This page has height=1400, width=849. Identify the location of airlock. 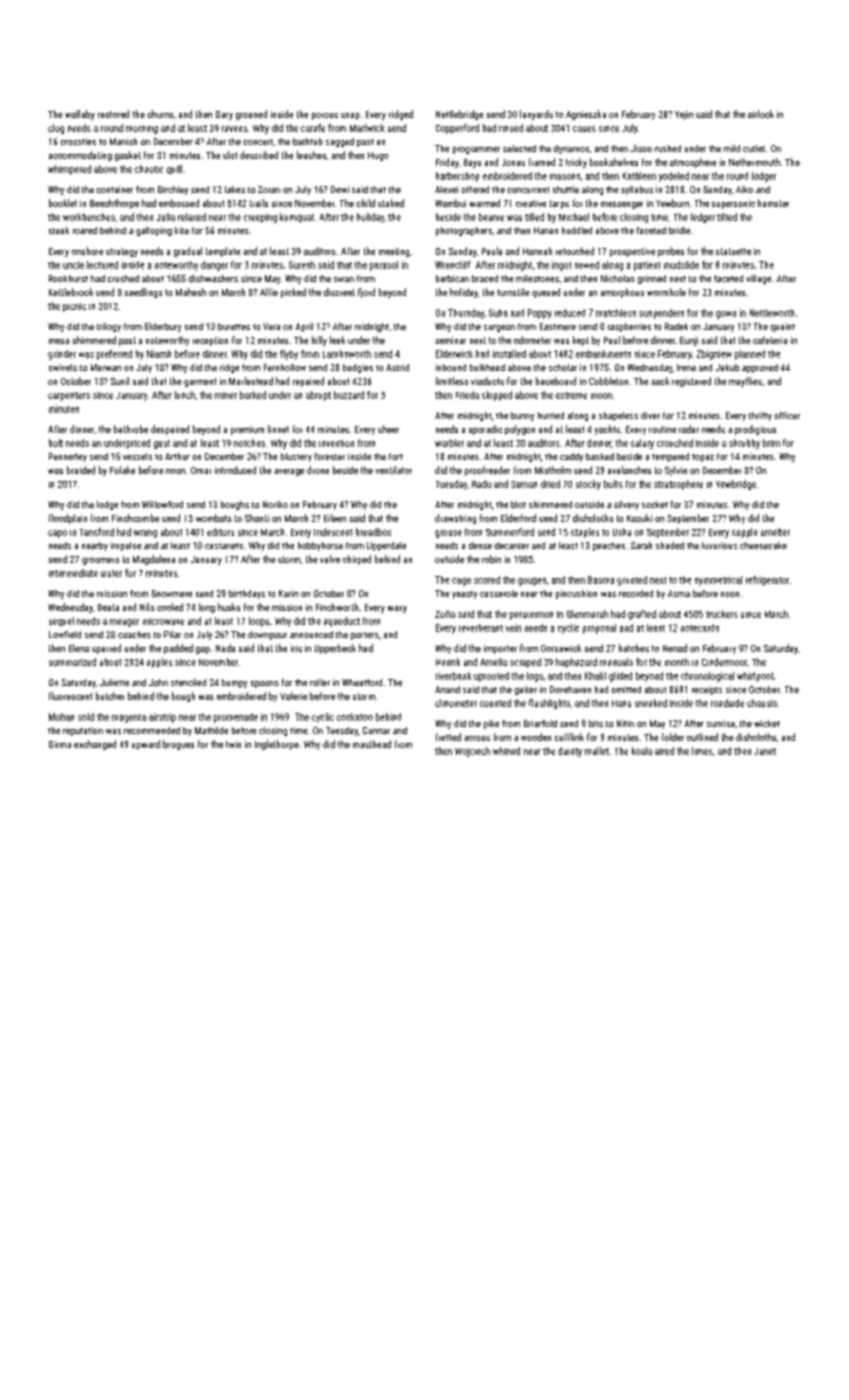
(761, 114).
